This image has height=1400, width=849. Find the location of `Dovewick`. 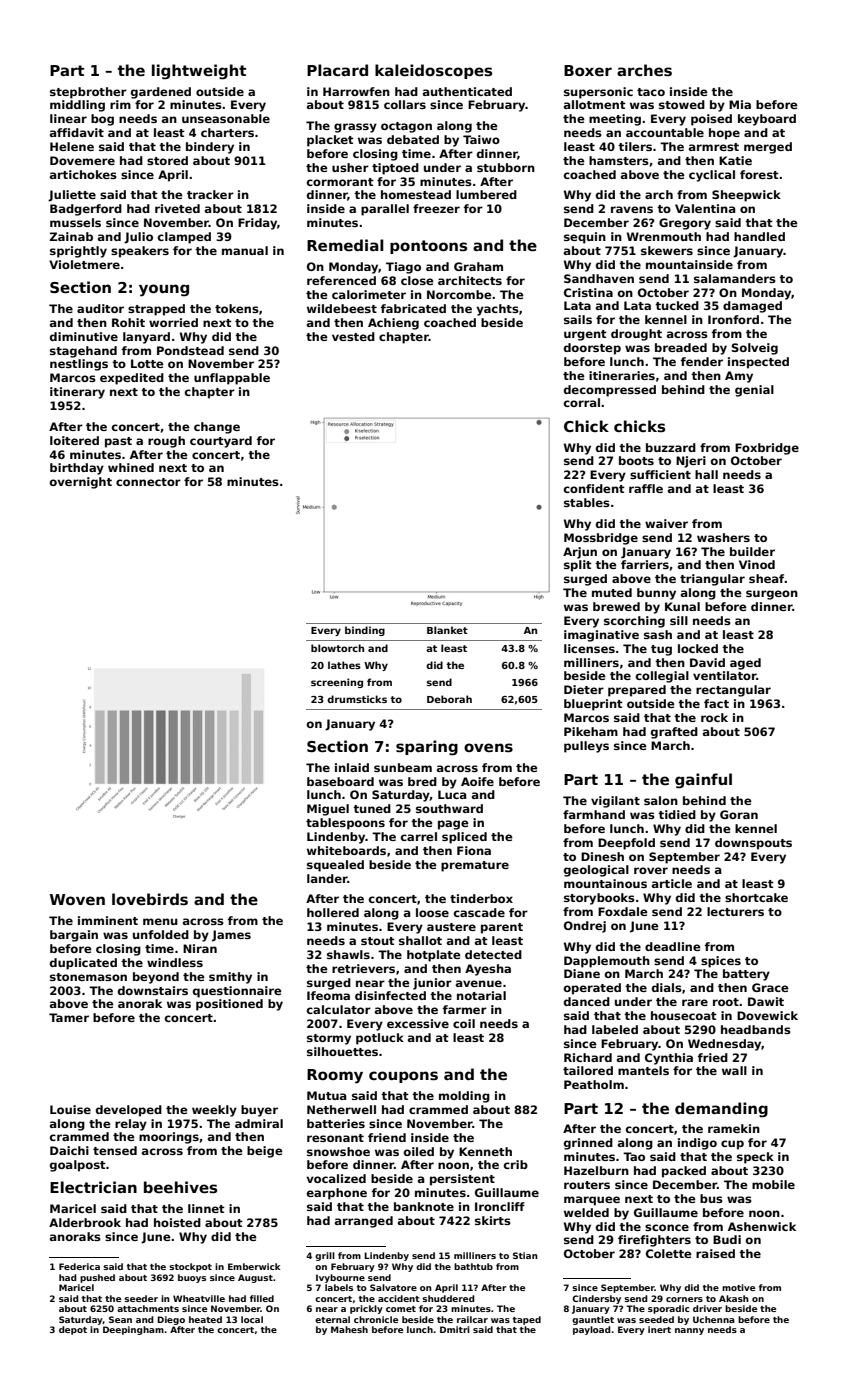

Dovewick is located at coordinates (767, 1015).
